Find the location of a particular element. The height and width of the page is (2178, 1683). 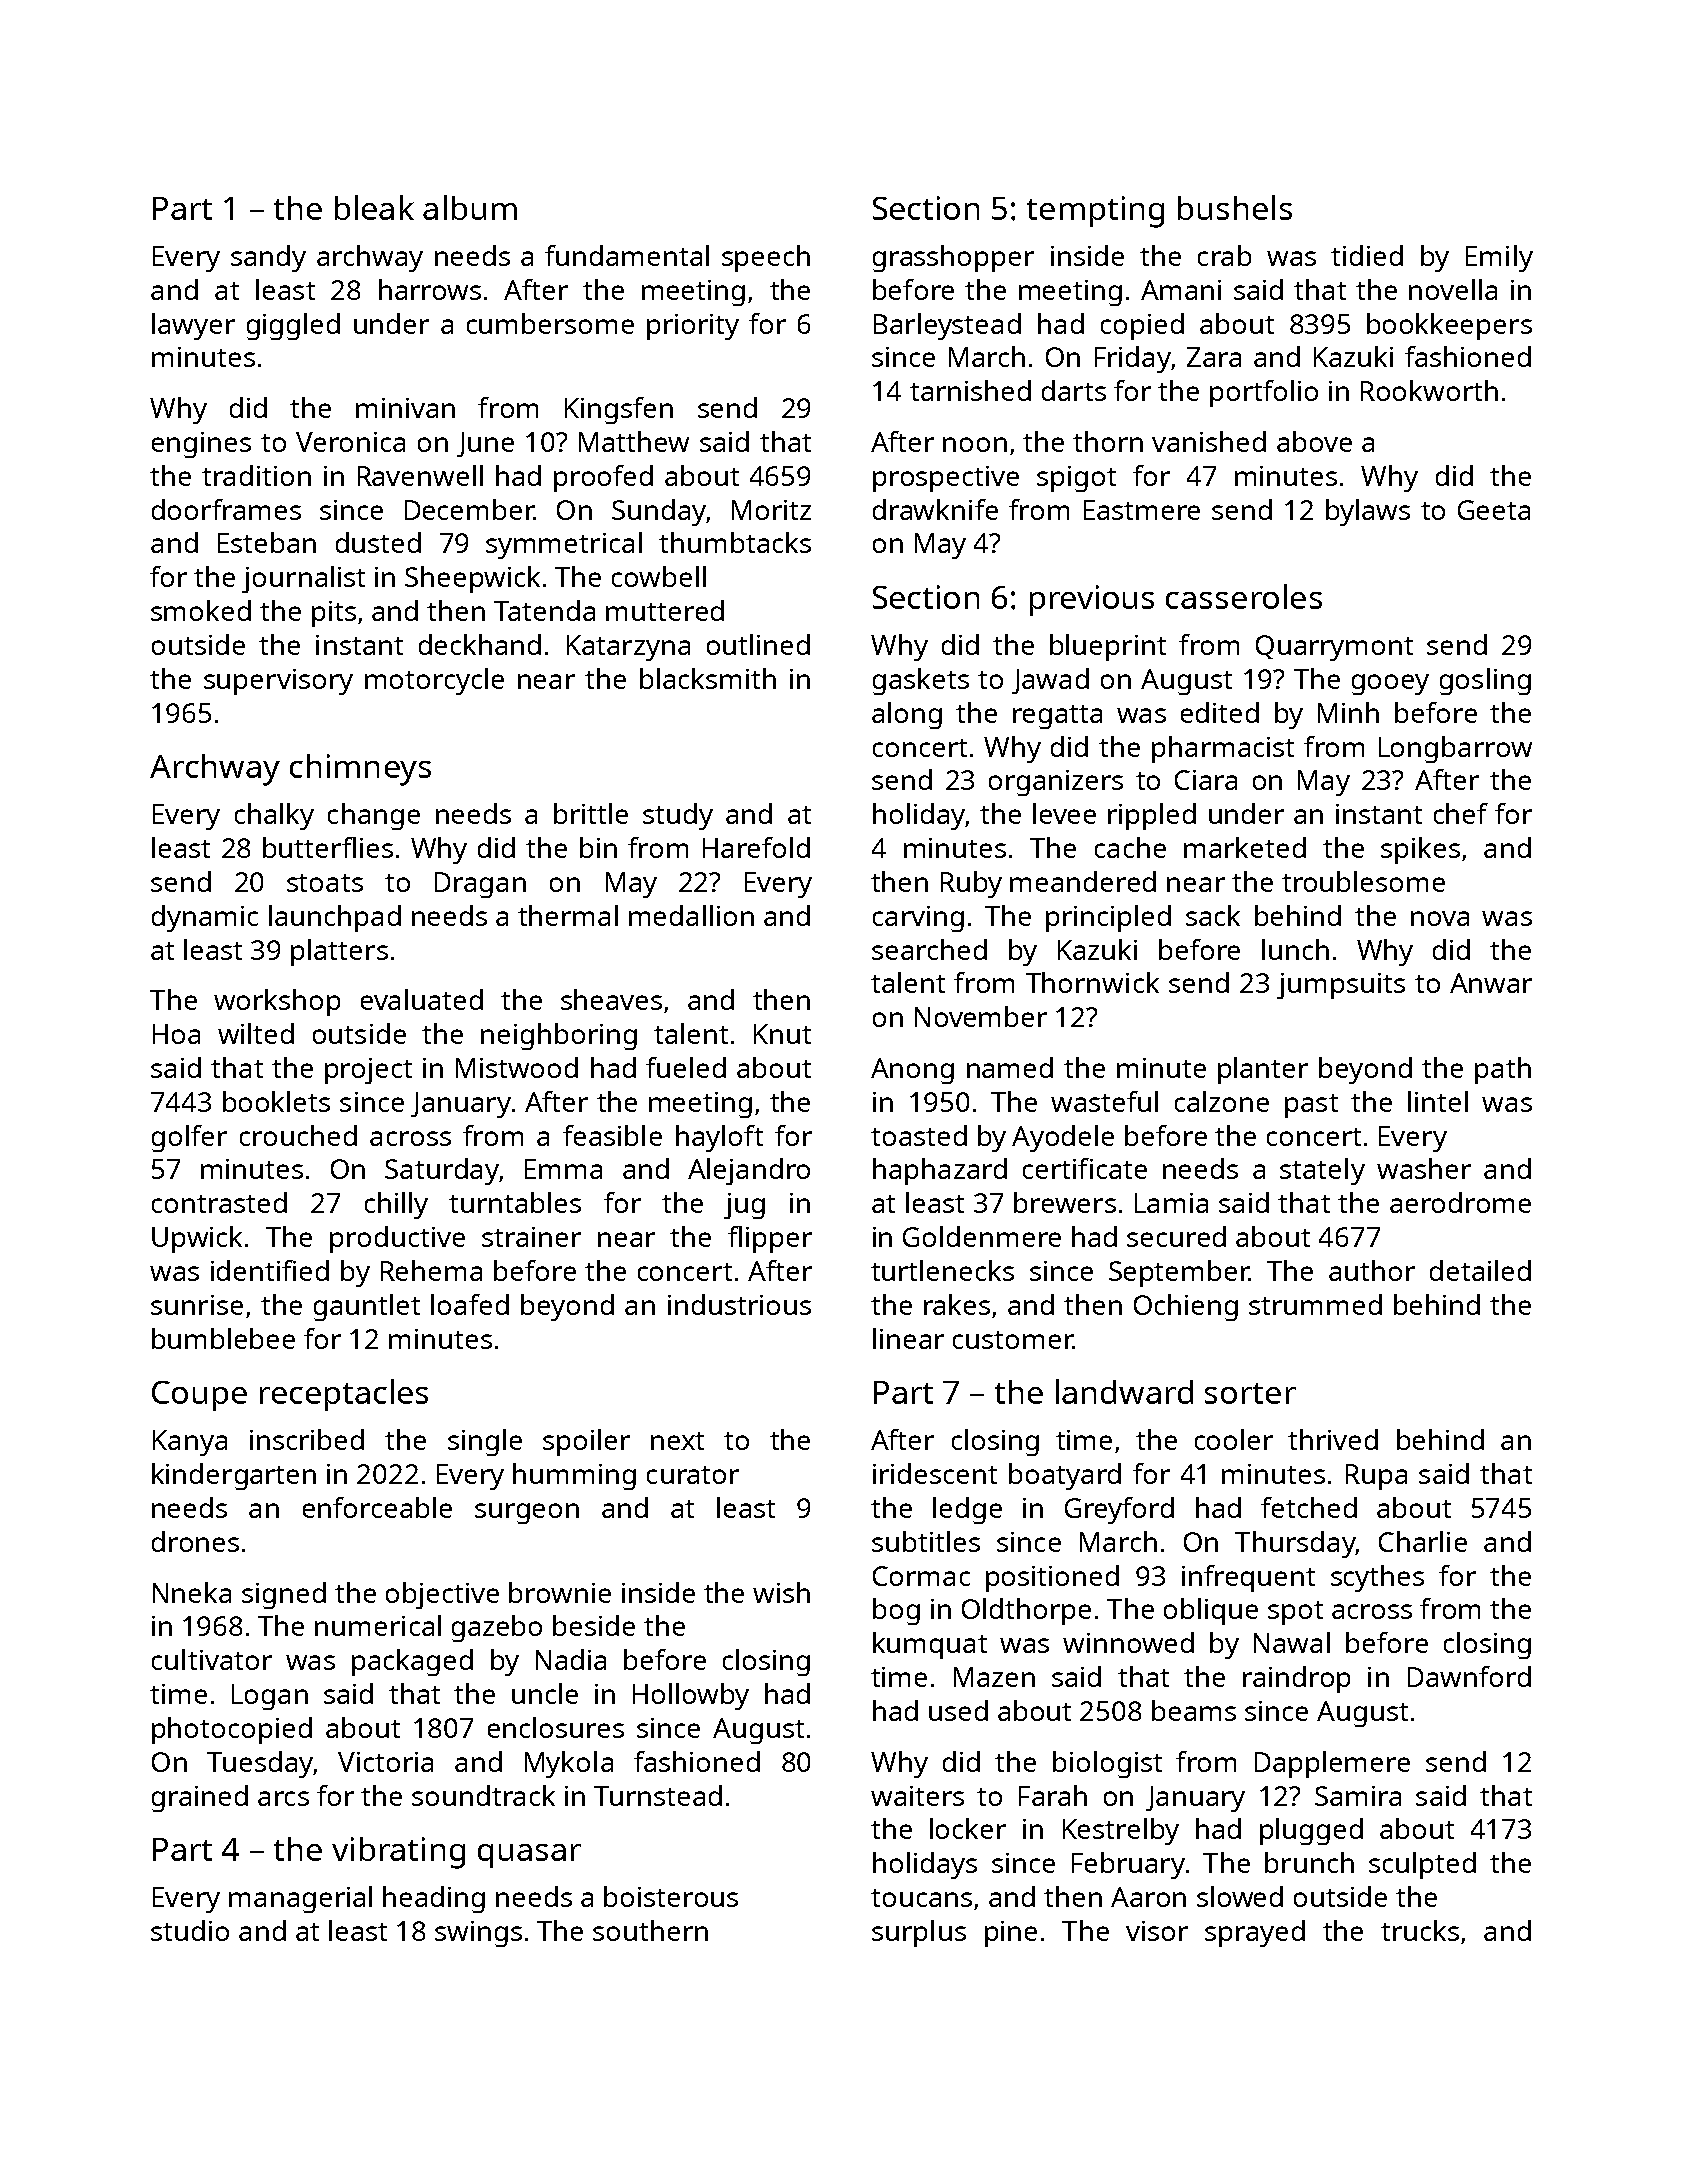

trucks is located at coordinates (1420, 1930).
